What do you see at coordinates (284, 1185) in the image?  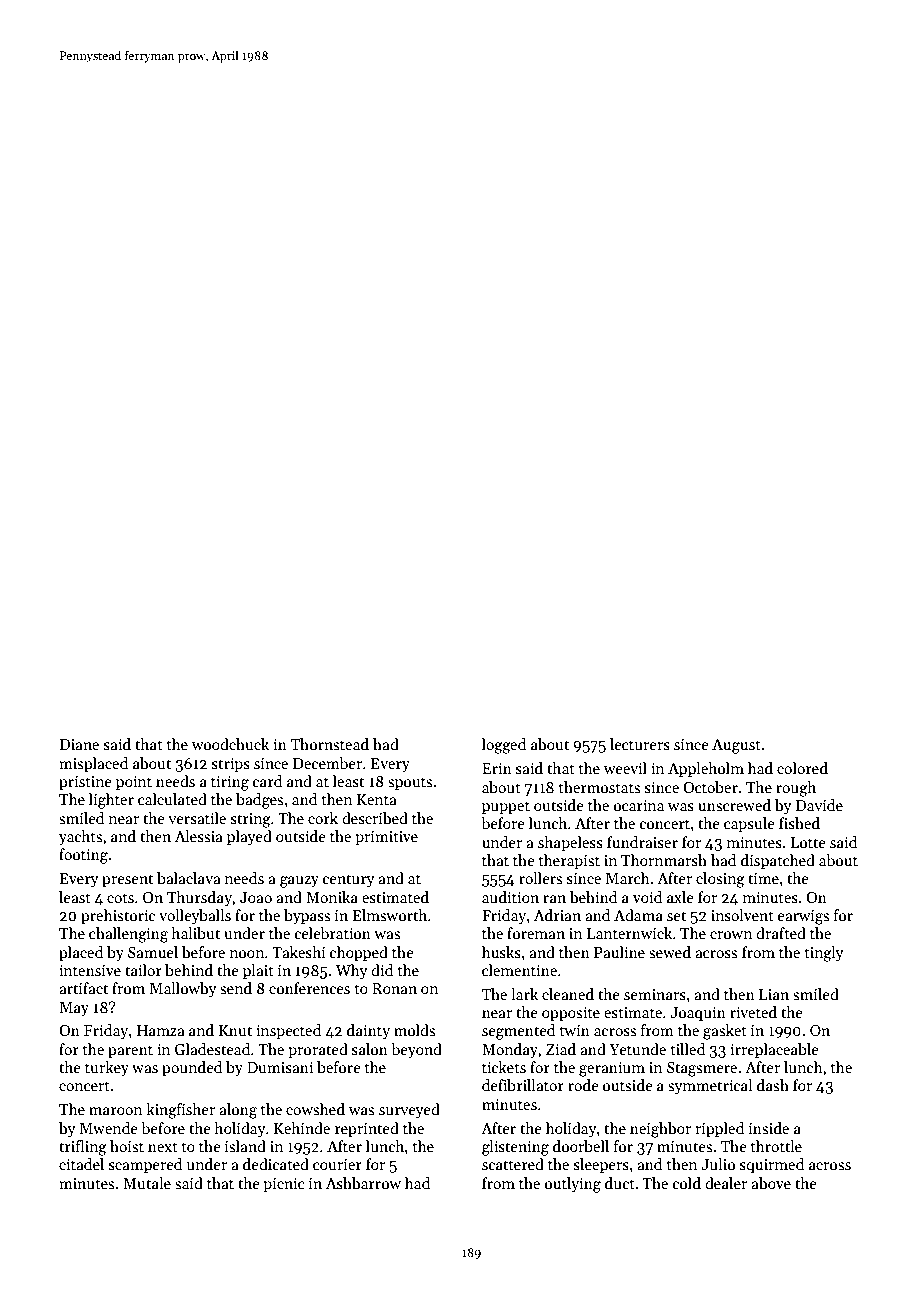 I see `picnic` at bounding box center [284, 1185].
